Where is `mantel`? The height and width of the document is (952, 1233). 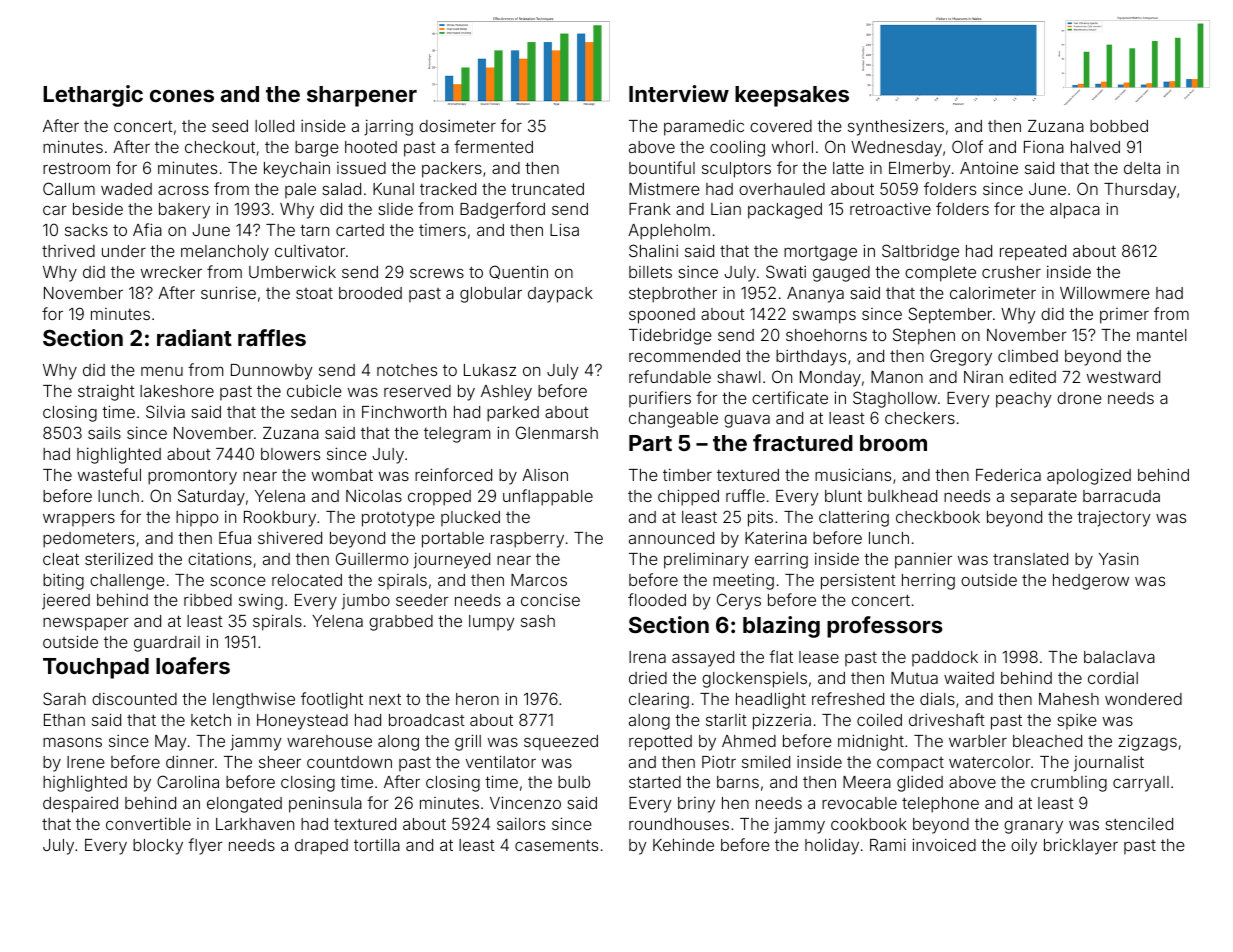
mantel is located at coordinates (1162, 335).
